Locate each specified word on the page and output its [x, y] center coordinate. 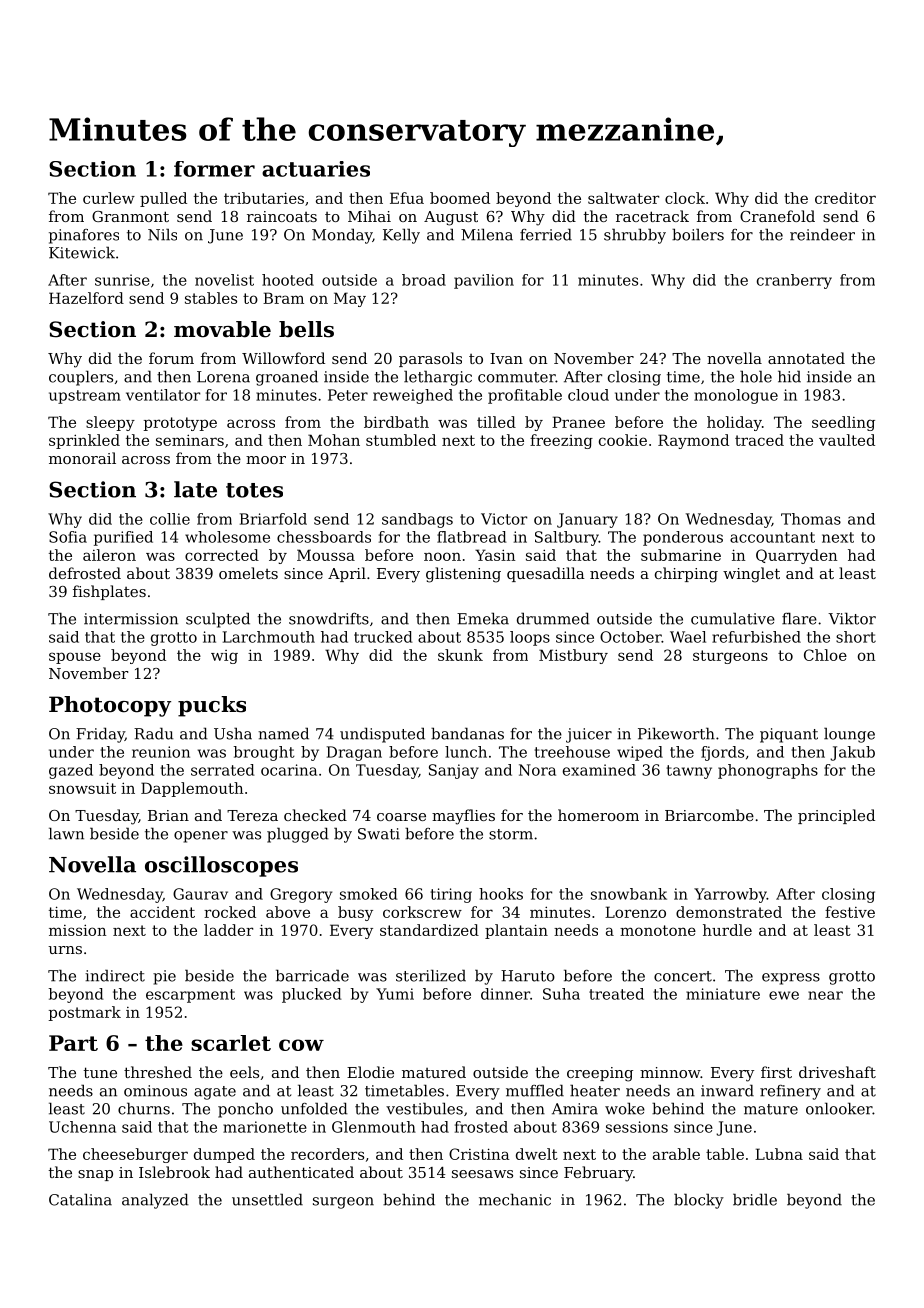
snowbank [629, 894]
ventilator [163, 395]
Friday [100, 735]
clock [685, 198]
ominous [155, 1091]
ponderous [683, 538]
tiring [451, 895]
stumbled [401, 440]
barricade [312, 975]
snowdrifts [329, 618]
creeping [600, 1074]
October [631, 637]
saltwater [623, 198]
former [214, 169]
